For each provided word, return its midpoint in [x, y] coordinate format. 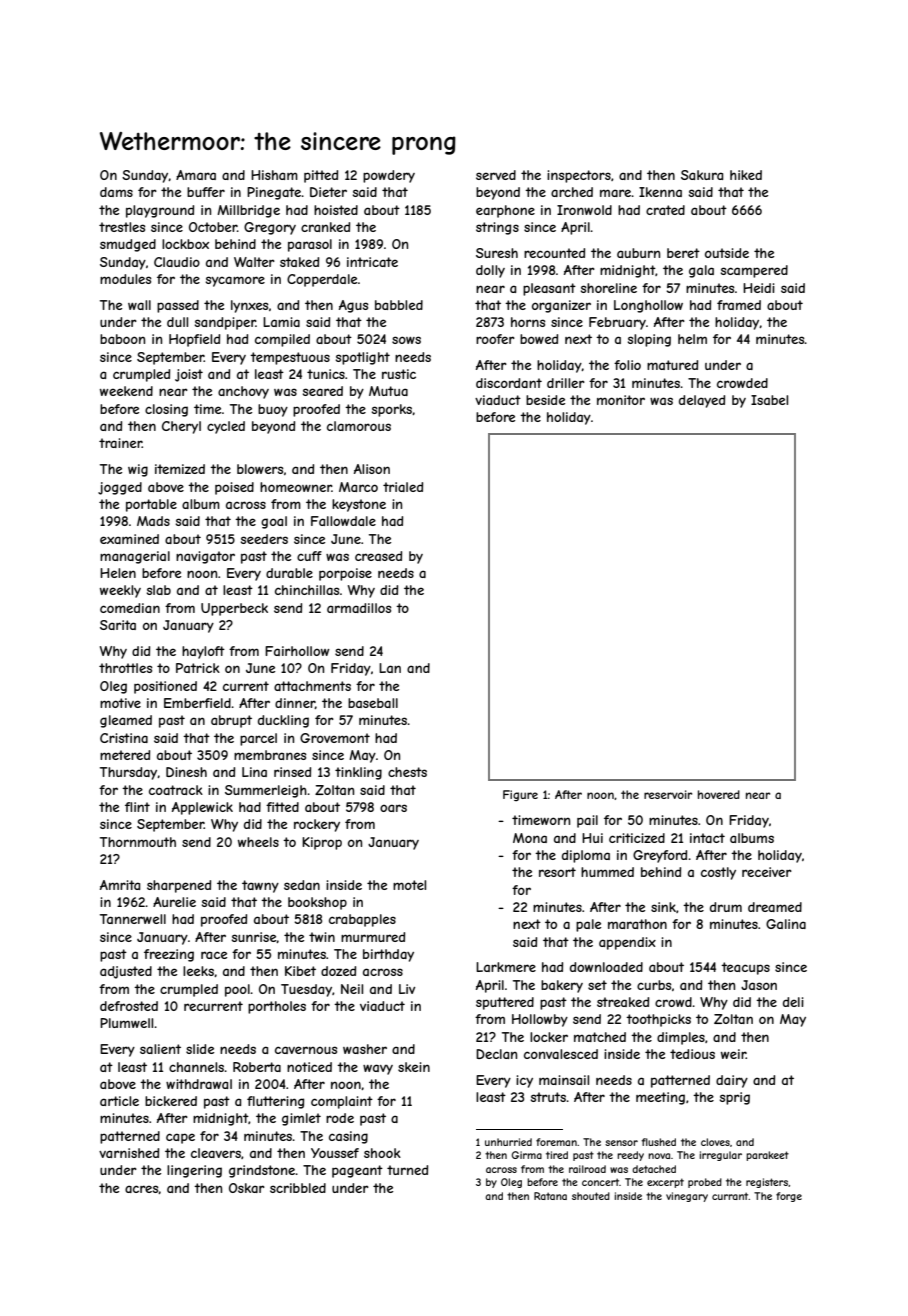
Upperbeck [234, 609]
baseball [373, 703]
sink [663, 907]
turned [407, 1170]
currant [730, 1196]
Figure [520, 795]
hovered [719, 794]
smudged [128, 245]
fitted [282, 807]
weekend [126, 391]
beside [545, 400]
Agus [353, 306]
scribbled [298, 1188]
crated [665, 210]
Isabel [769, 400]
